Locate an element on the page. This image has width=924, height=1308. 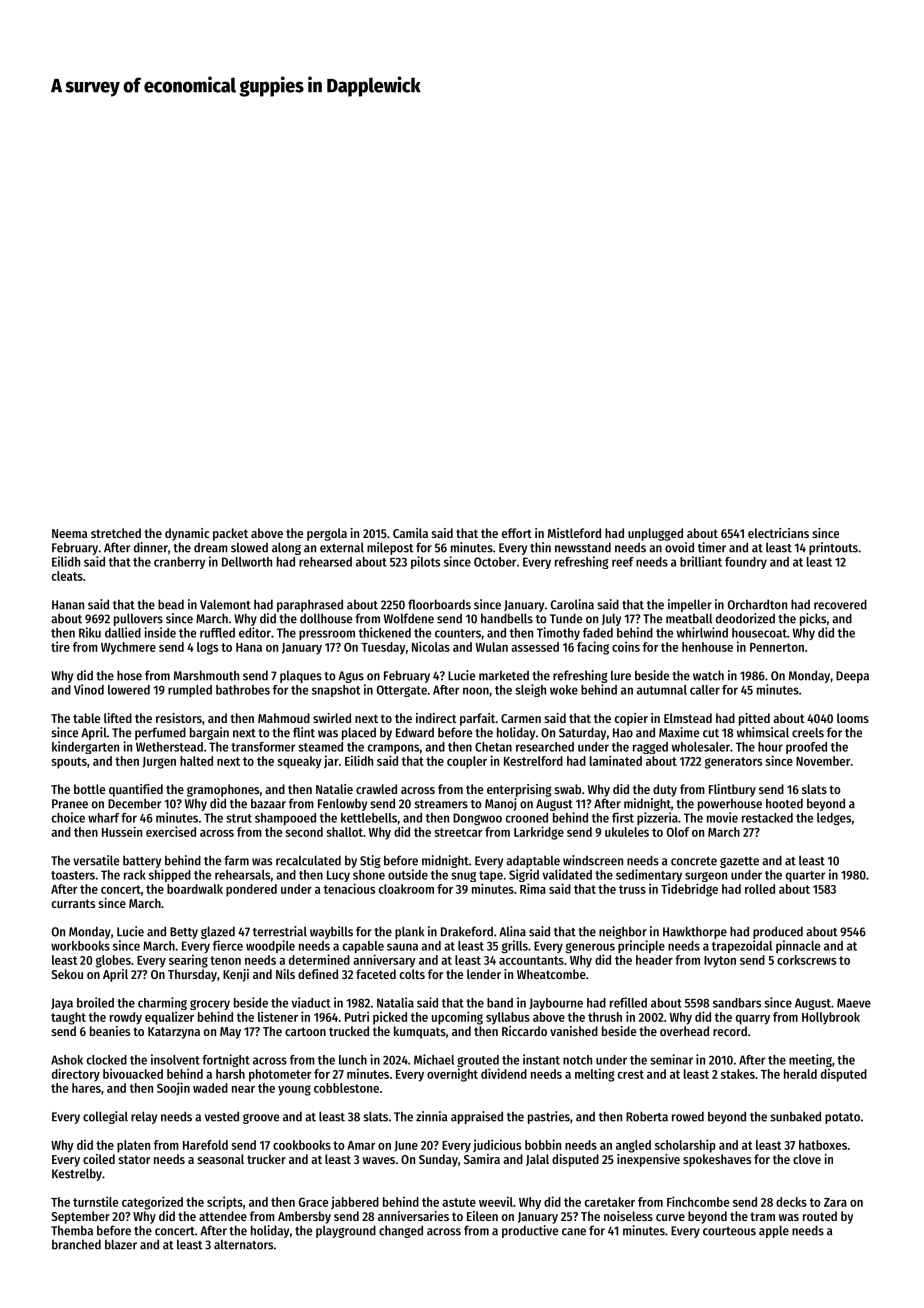
electricians is located at coordinates (778, 533).
